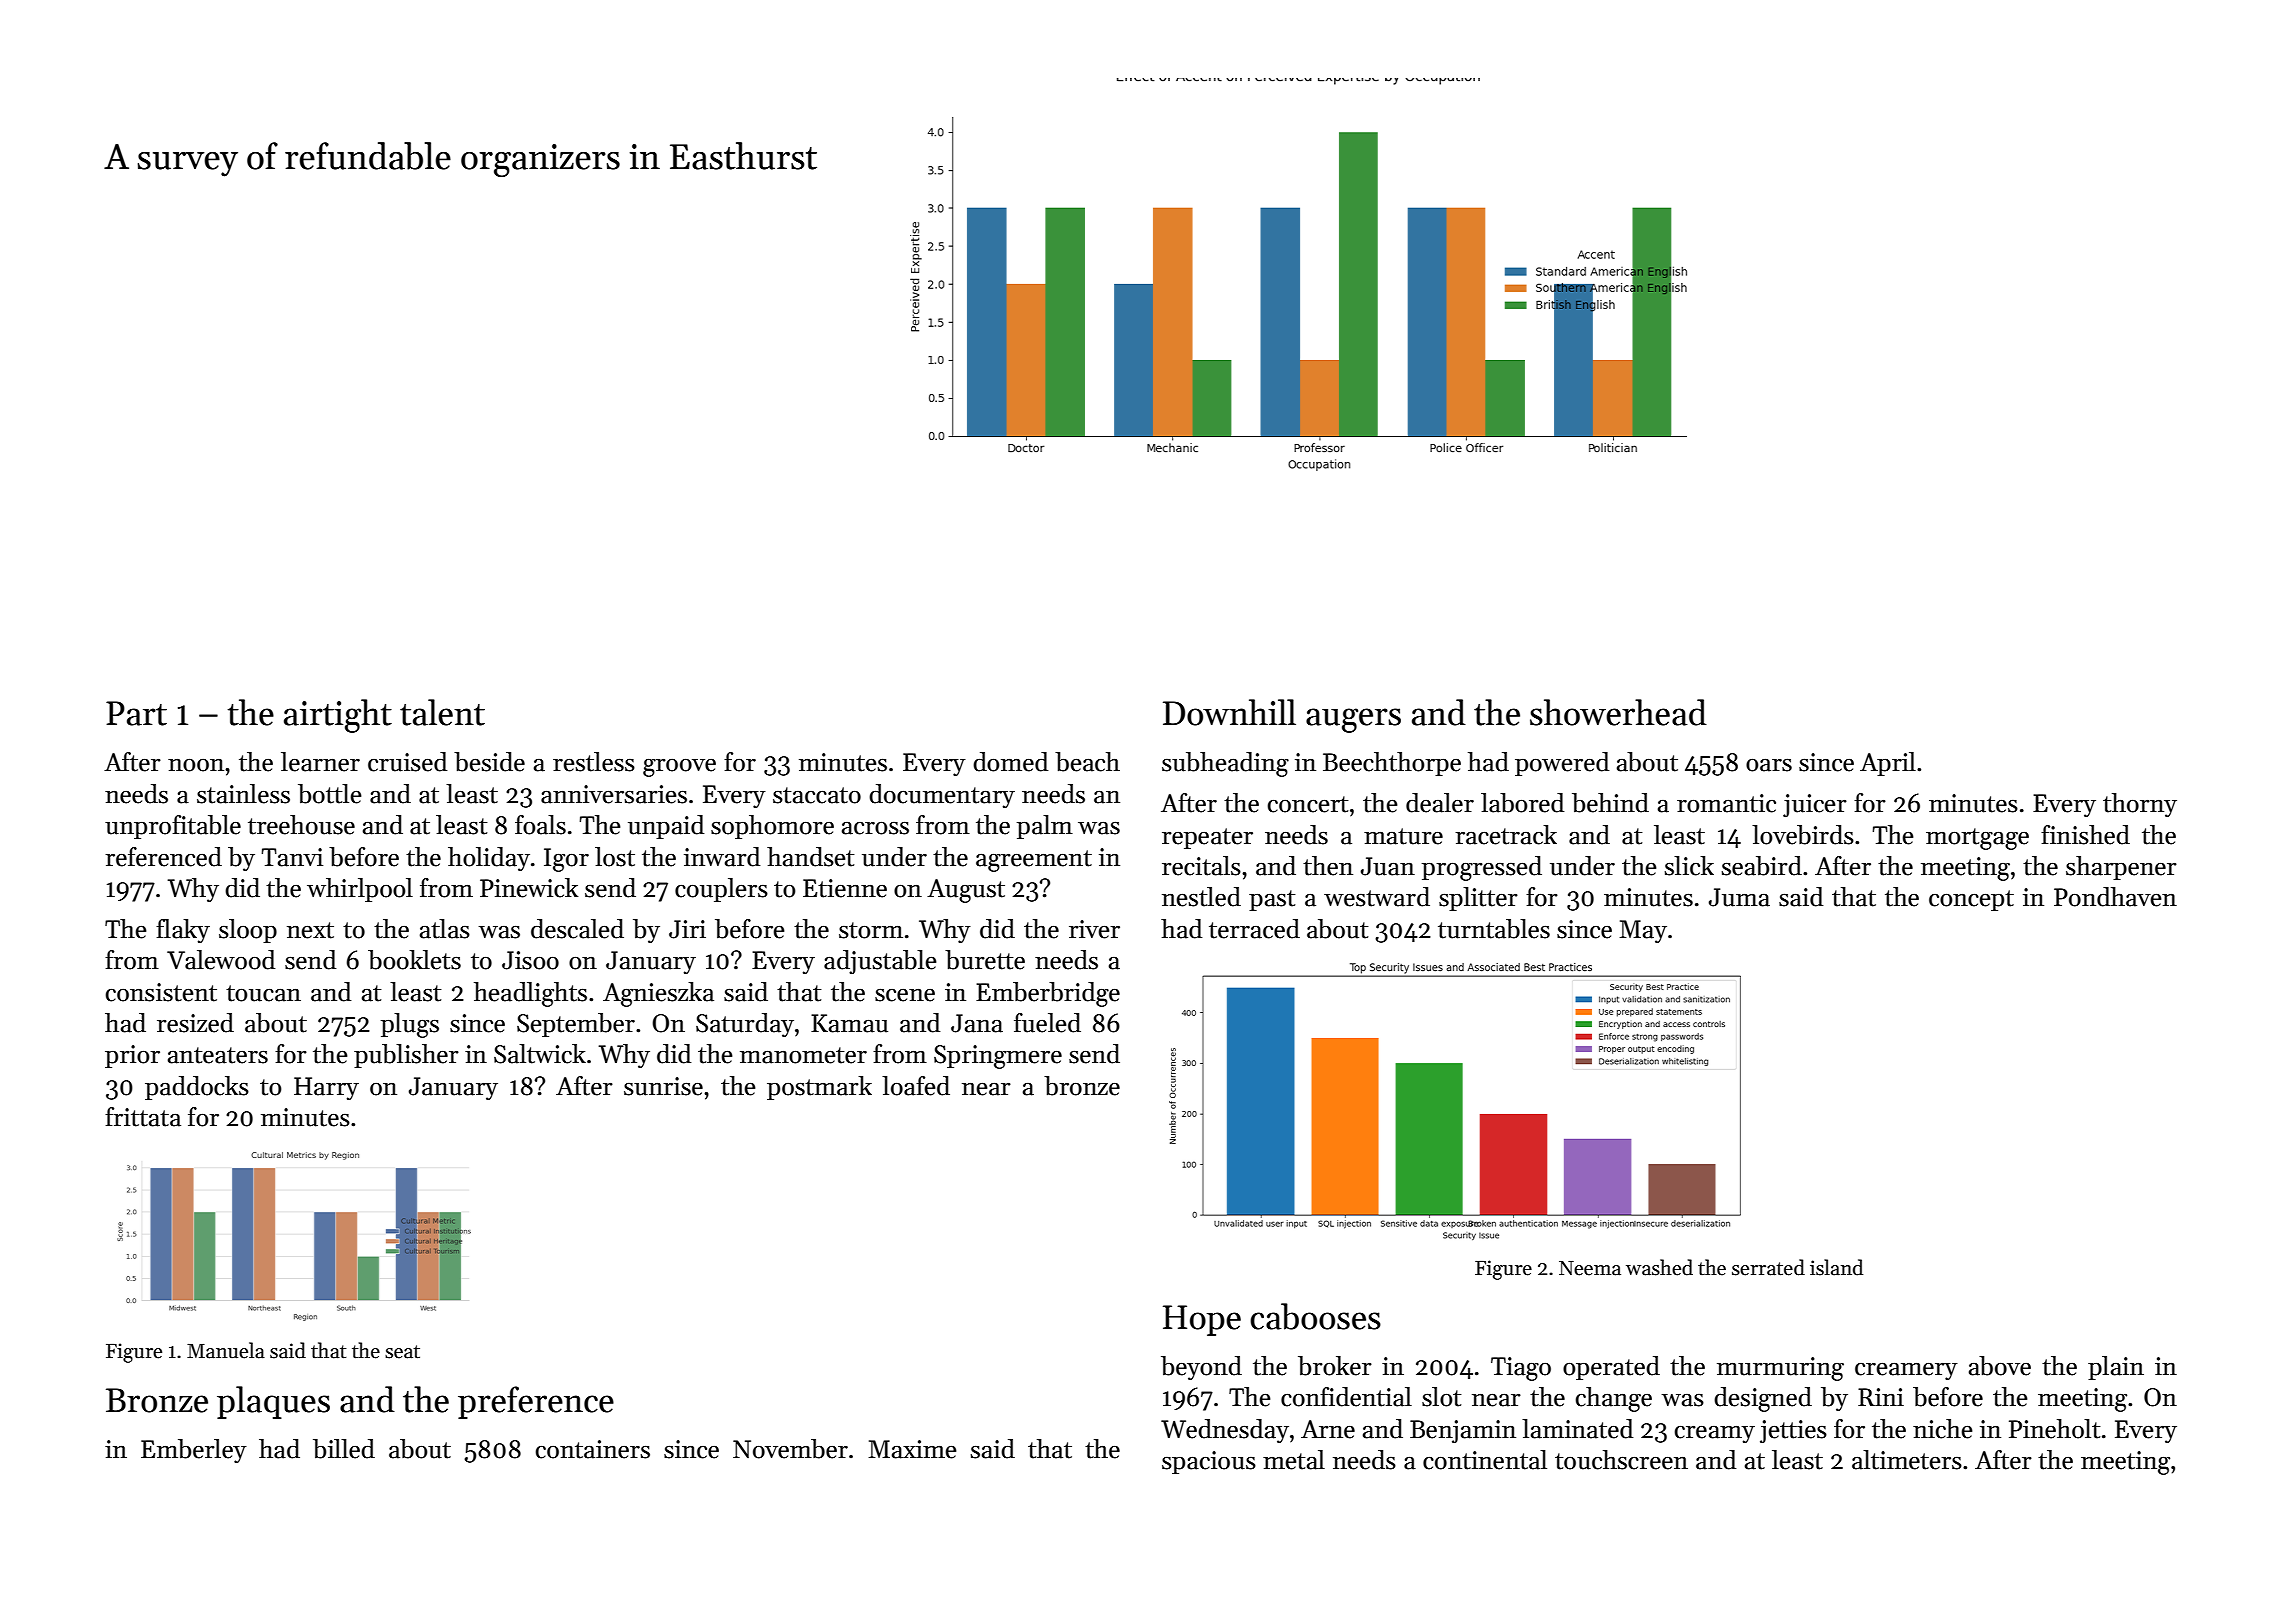 The image size is (2282, 1614). I want to click on Rini, so click(1881, 1397).
